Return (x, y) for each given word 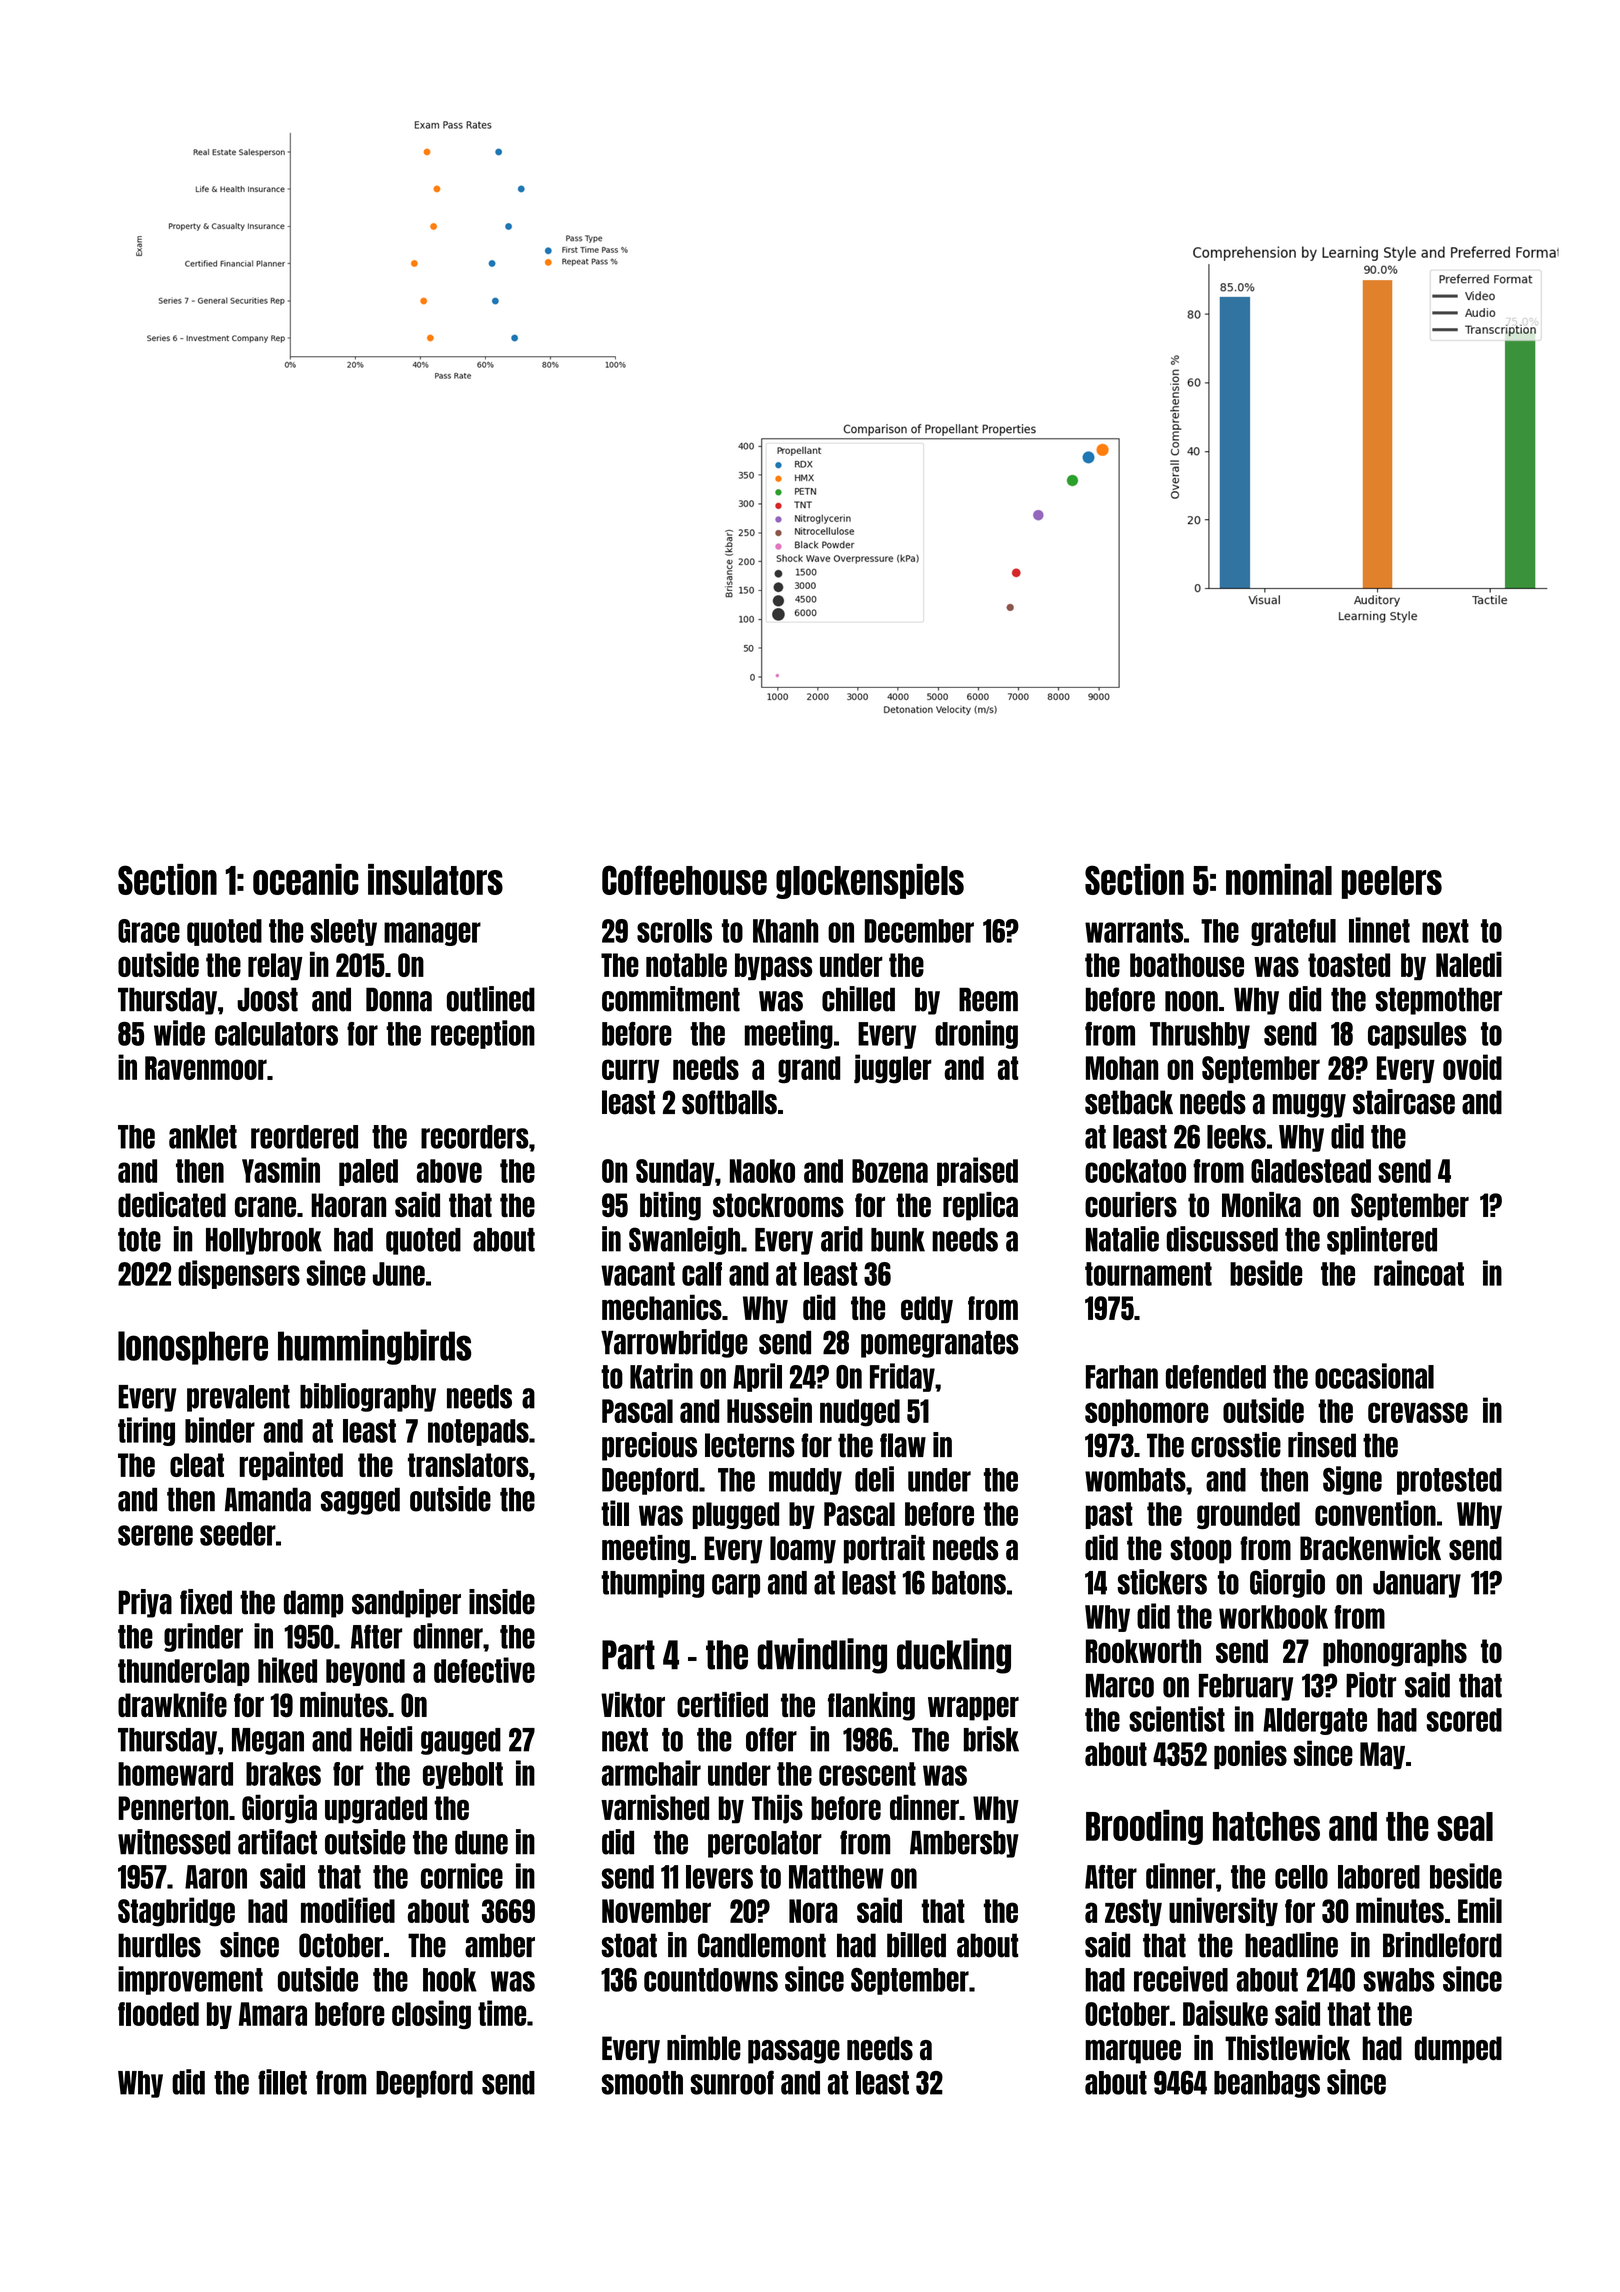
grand (809, 1070)
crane (265, 1207)
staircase (1404, 1102)
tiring (146, 1431)
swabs (1399, 1980)
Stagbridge (176, 1912)
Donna (399, 999)
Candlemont (762, 1945)
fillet (282, 2082)
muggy (1309, 1106)
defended (1216, 1377)
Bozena (890, 1171)
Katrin (661, 1376)
